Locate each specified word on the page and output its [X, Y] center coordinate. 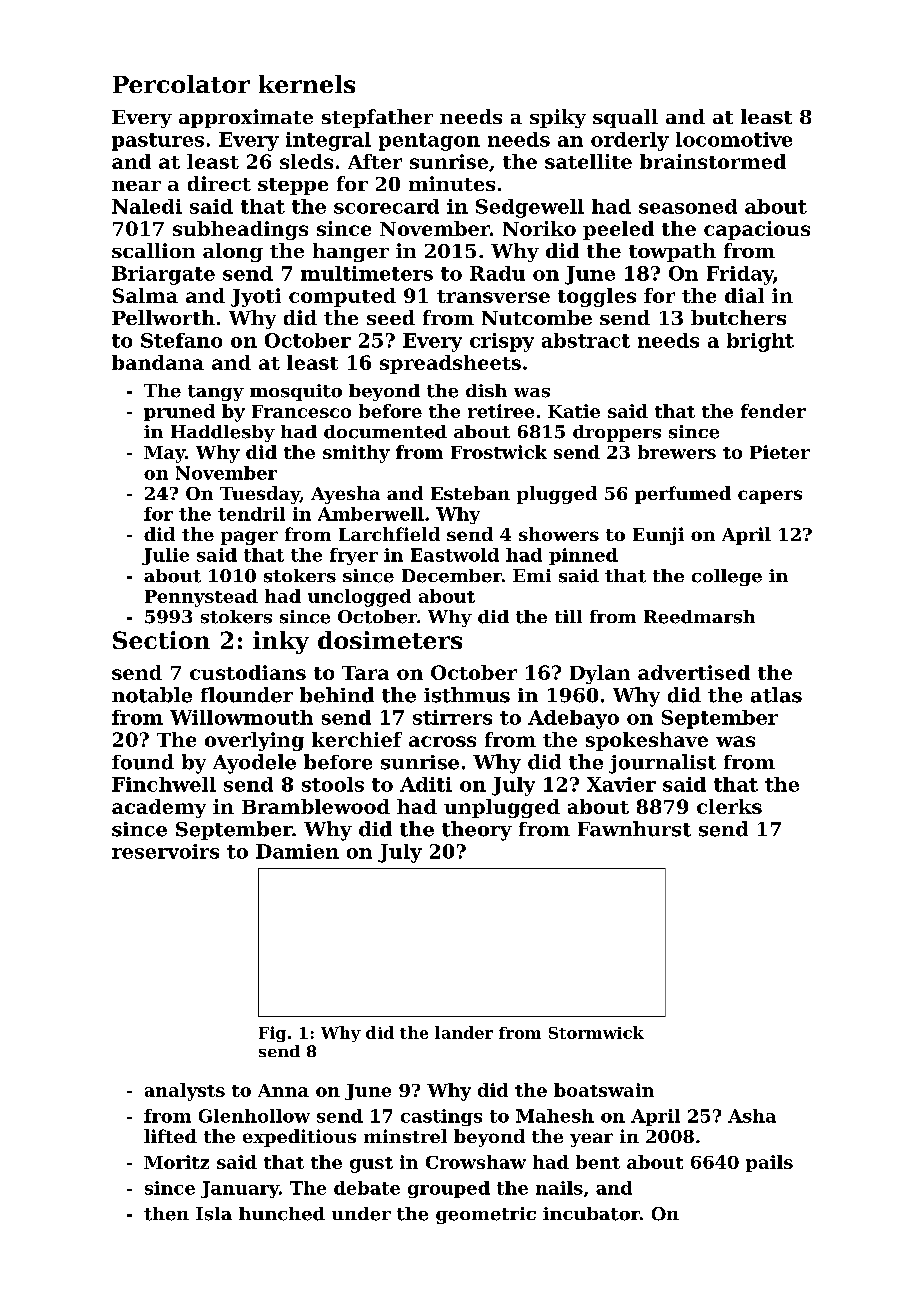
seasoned [688, 206]
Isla [214, 1214]
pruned [179, 412]
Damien [297, 851]
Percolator [181, 84]
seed [391, 317]
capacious [757, 230]
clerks [729, 806]
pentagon [429, 142]
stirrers [452, 717]
